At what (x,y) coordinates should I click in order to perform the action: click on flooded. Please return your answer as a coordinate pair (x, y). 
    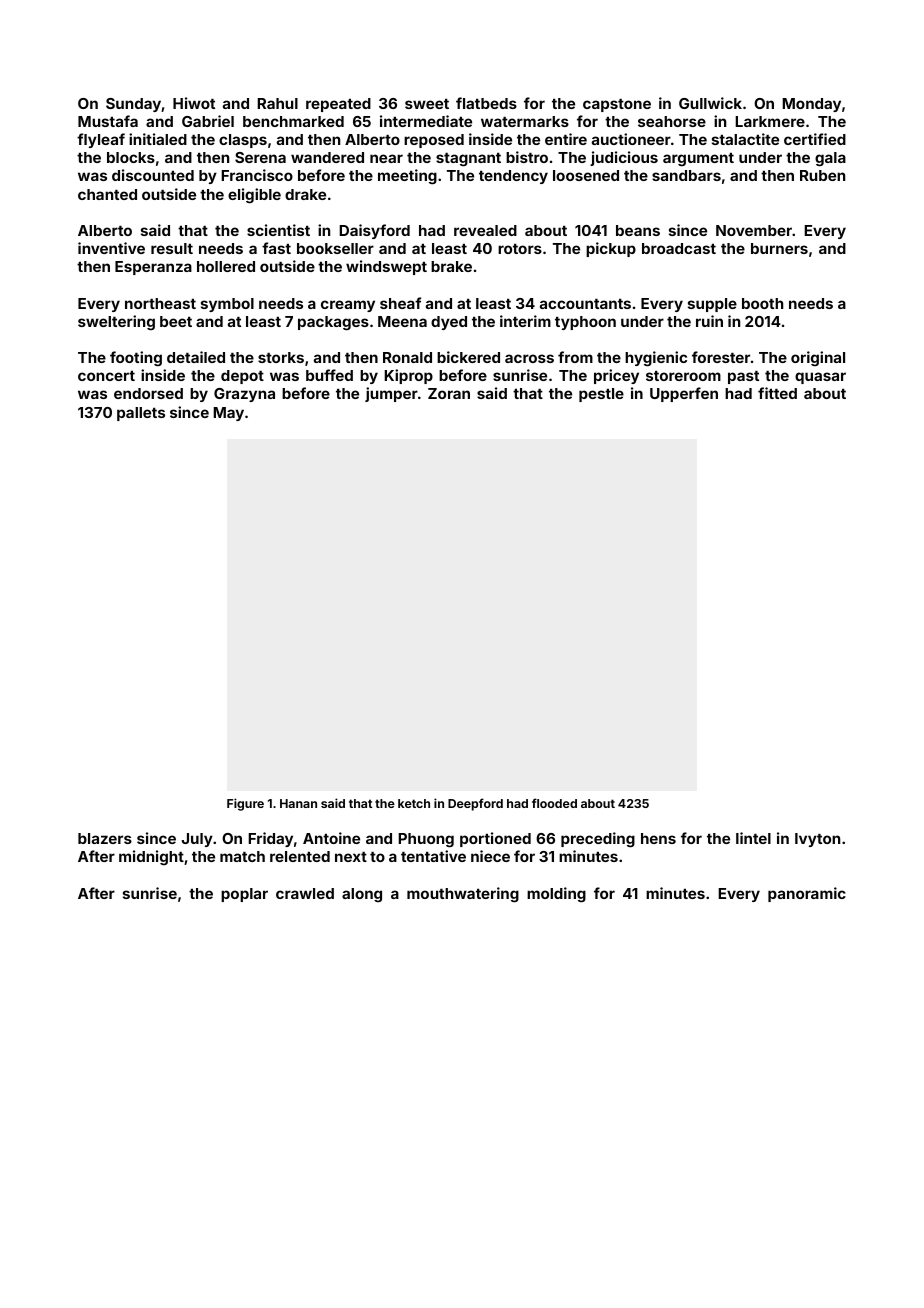
    Looking at the image, I should click on (554, 803).
